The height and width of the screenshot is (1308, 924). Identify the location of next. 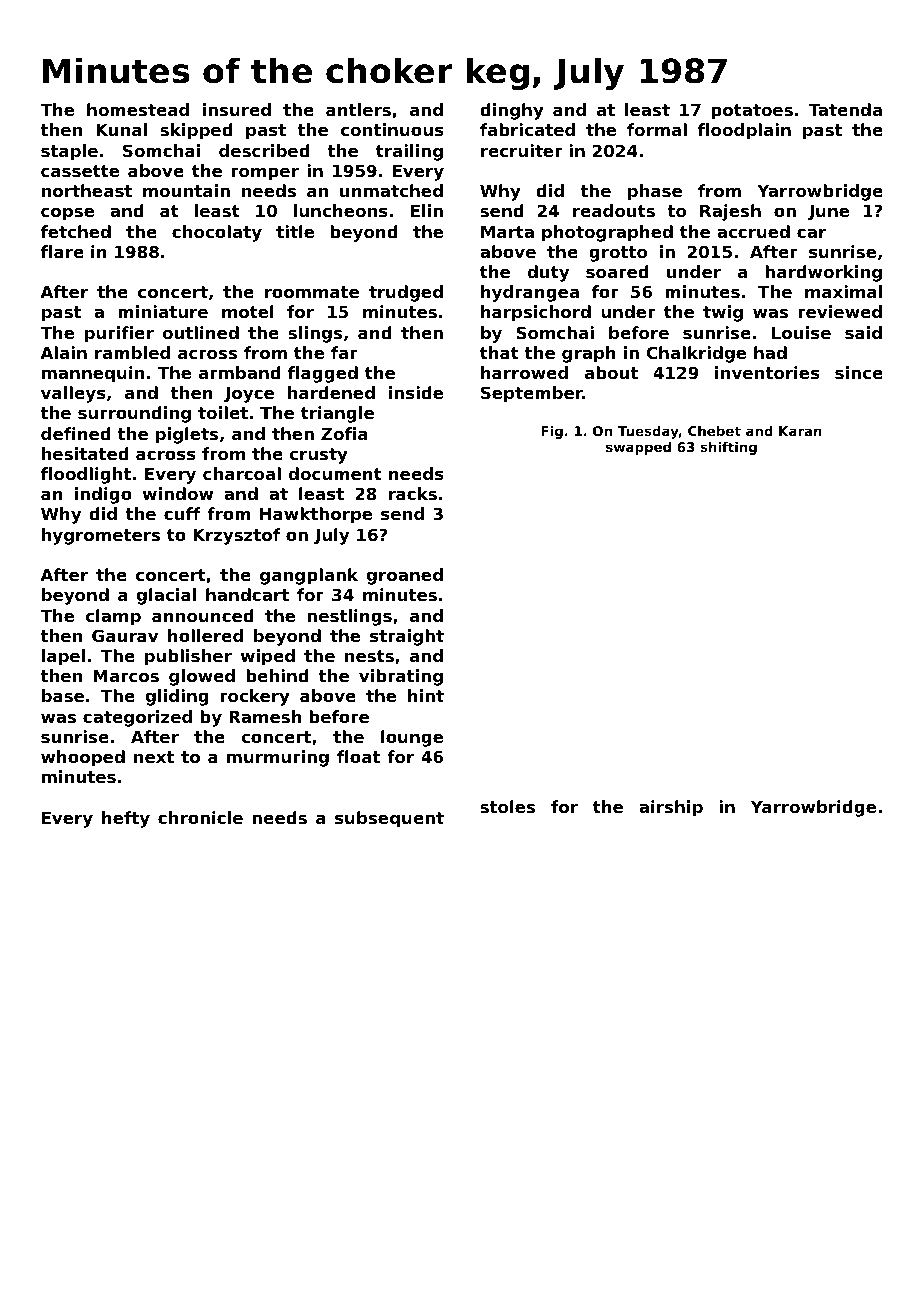
(154, 757).
